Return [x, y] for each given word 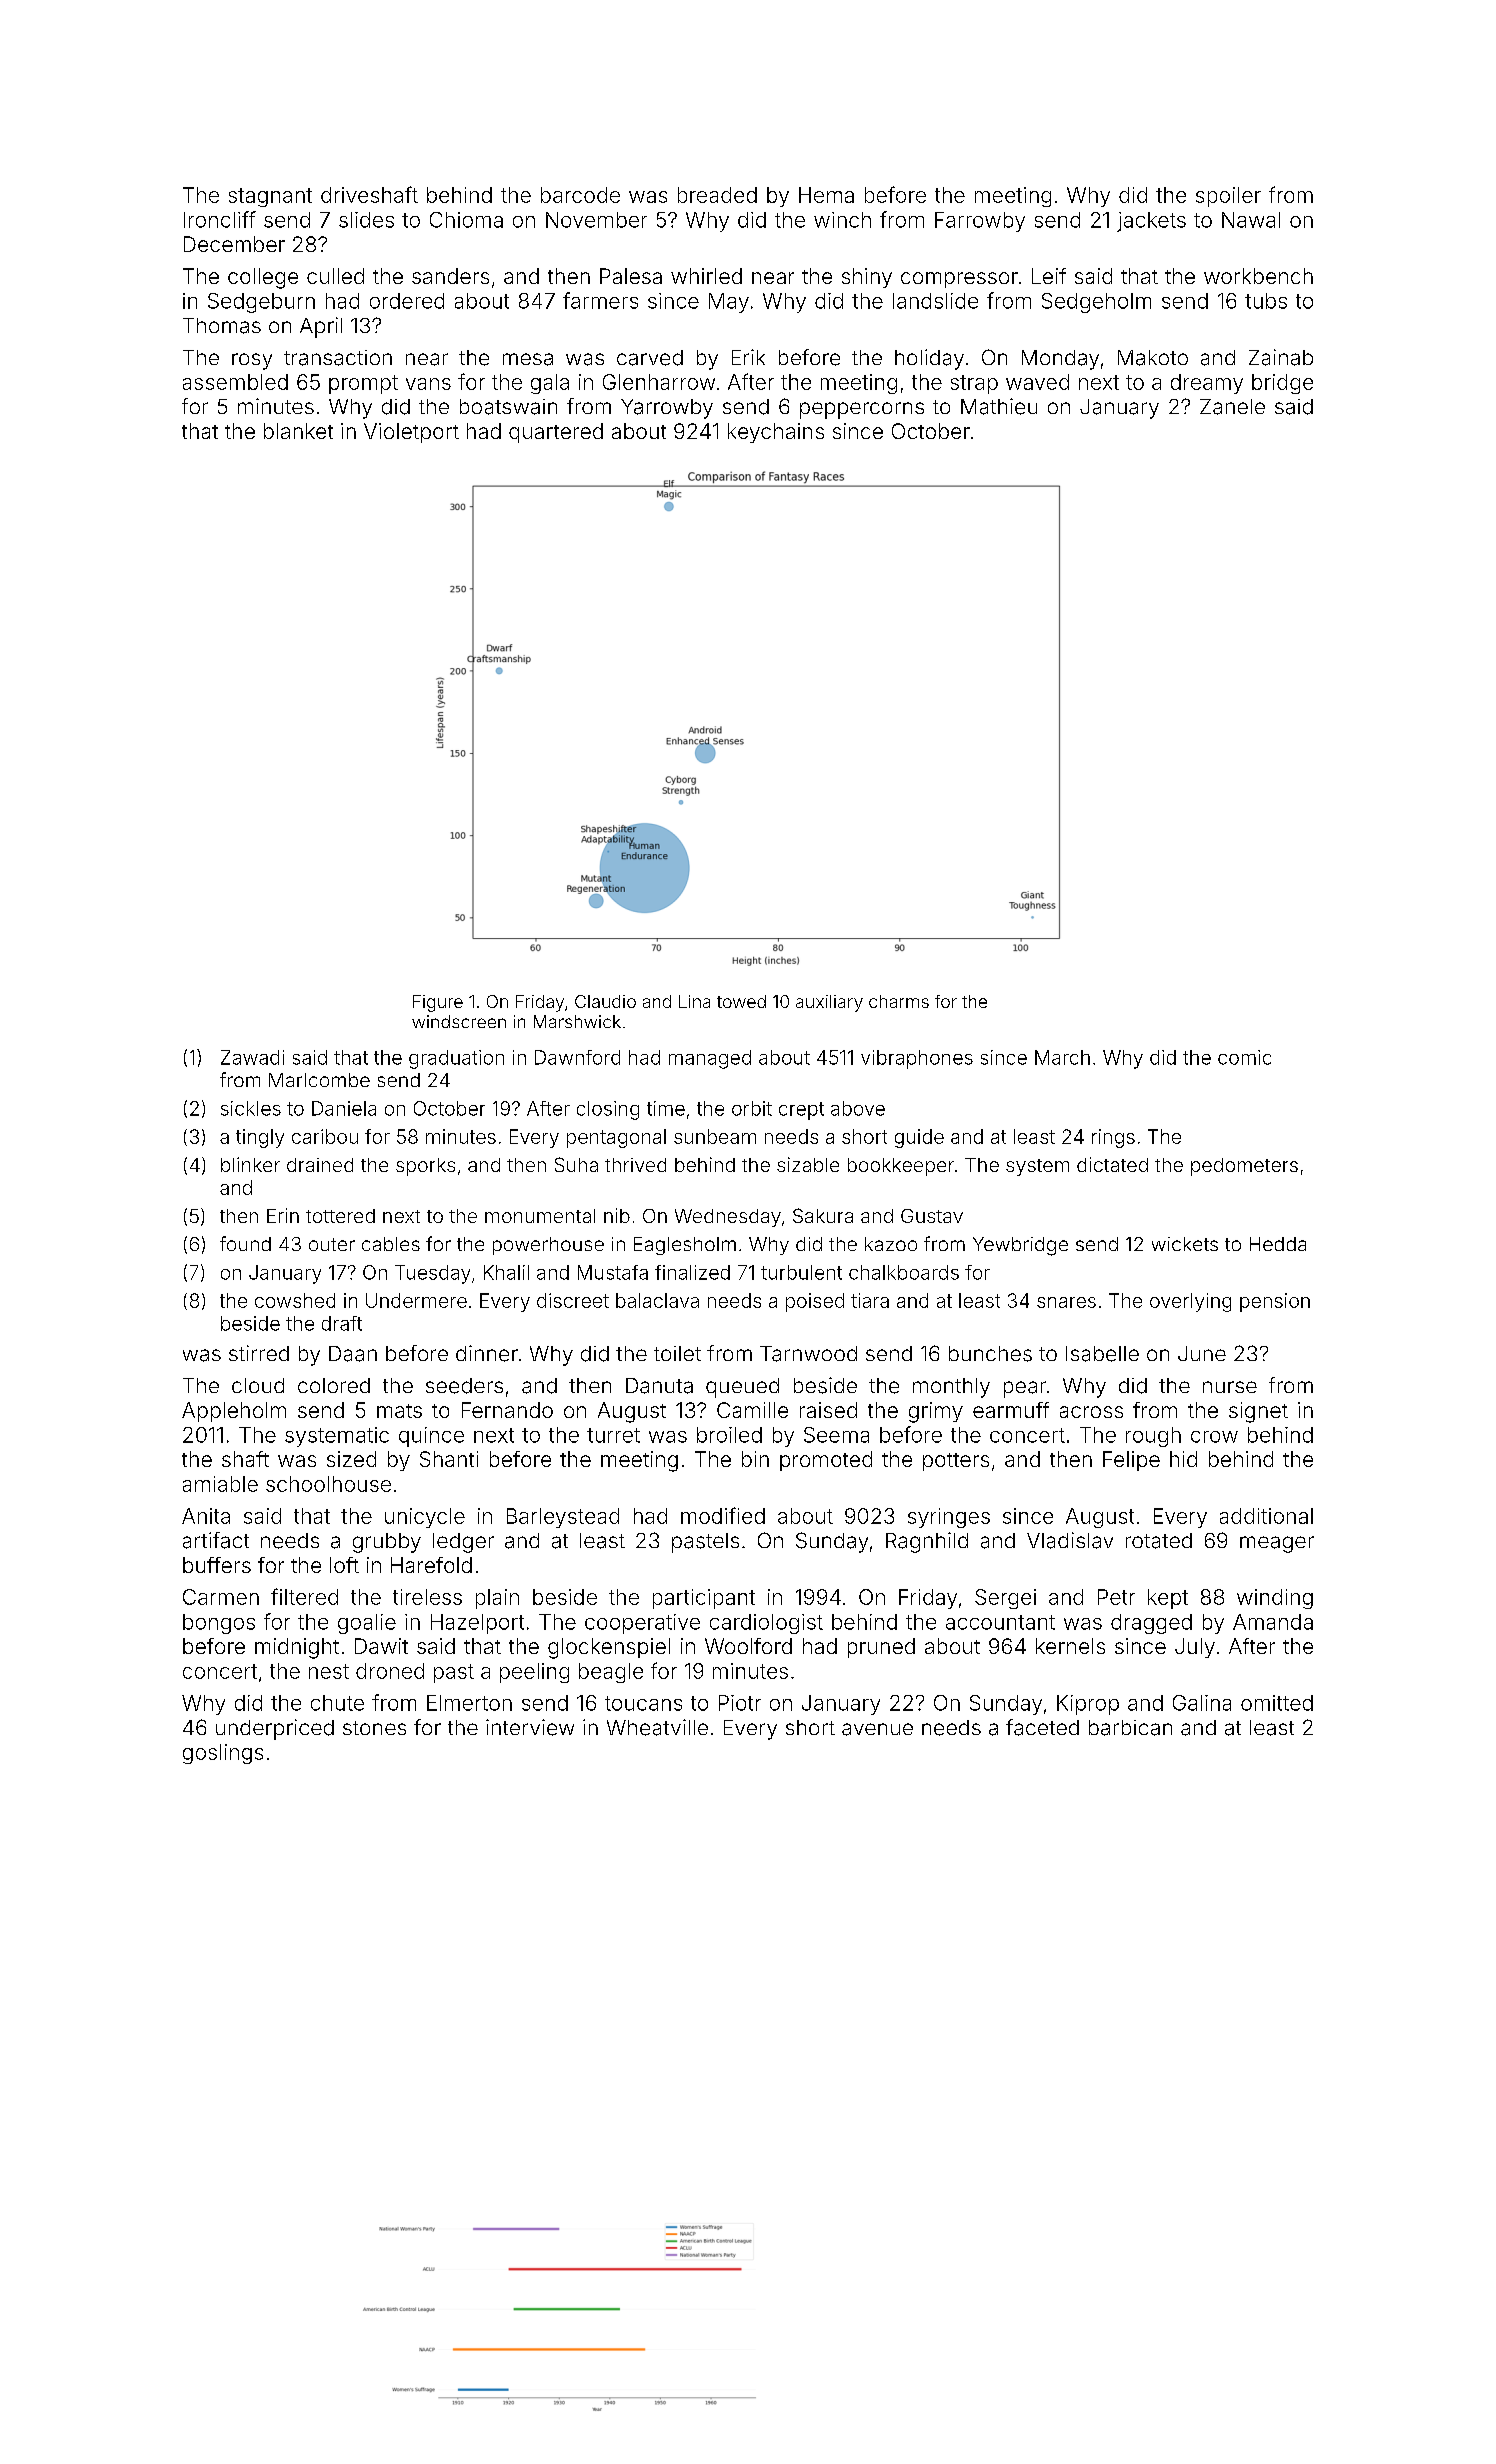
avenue [877, 1729]
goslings [223, 1754]
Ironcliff [220, 219]
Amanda [1273, 1622]
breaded [717, 195]
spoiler [1228, 197]
